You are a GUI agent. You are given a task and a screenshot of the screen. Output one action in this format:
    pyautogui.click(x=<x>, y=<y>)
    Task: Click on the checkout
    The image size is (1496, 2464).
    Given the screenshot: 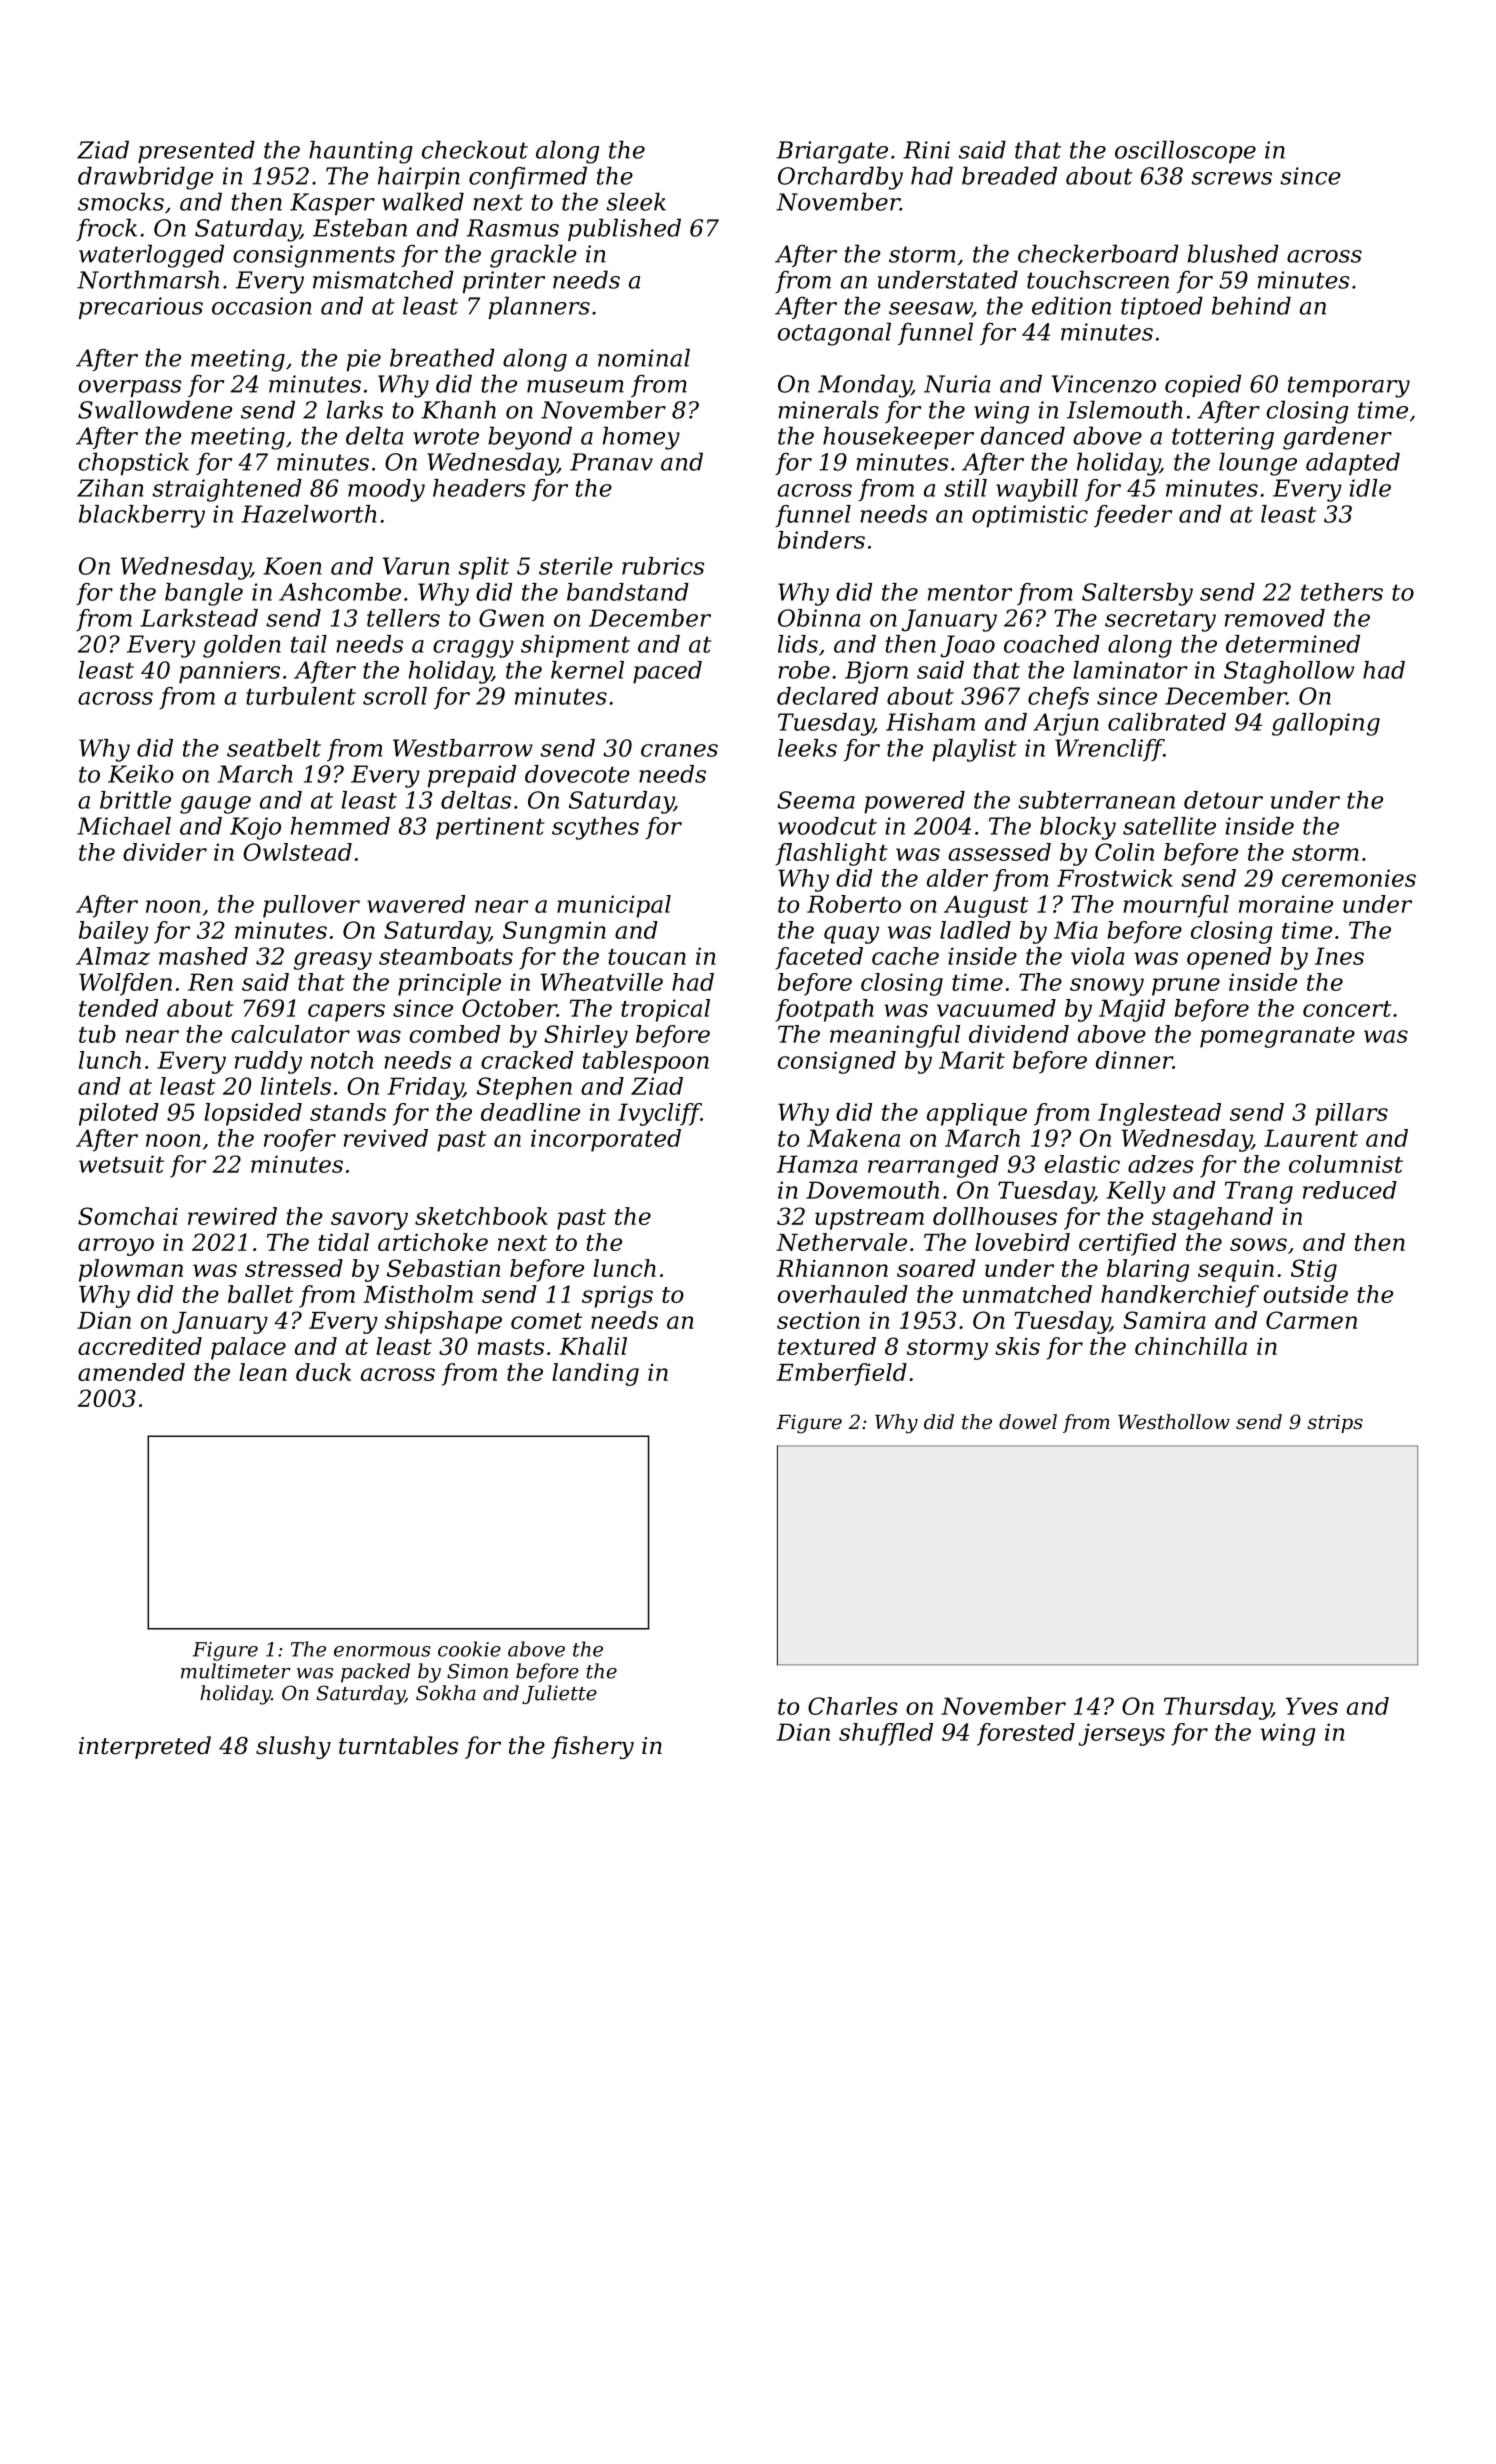 What is the action you would take?
    pyautogui.click(x=475, y=149)
